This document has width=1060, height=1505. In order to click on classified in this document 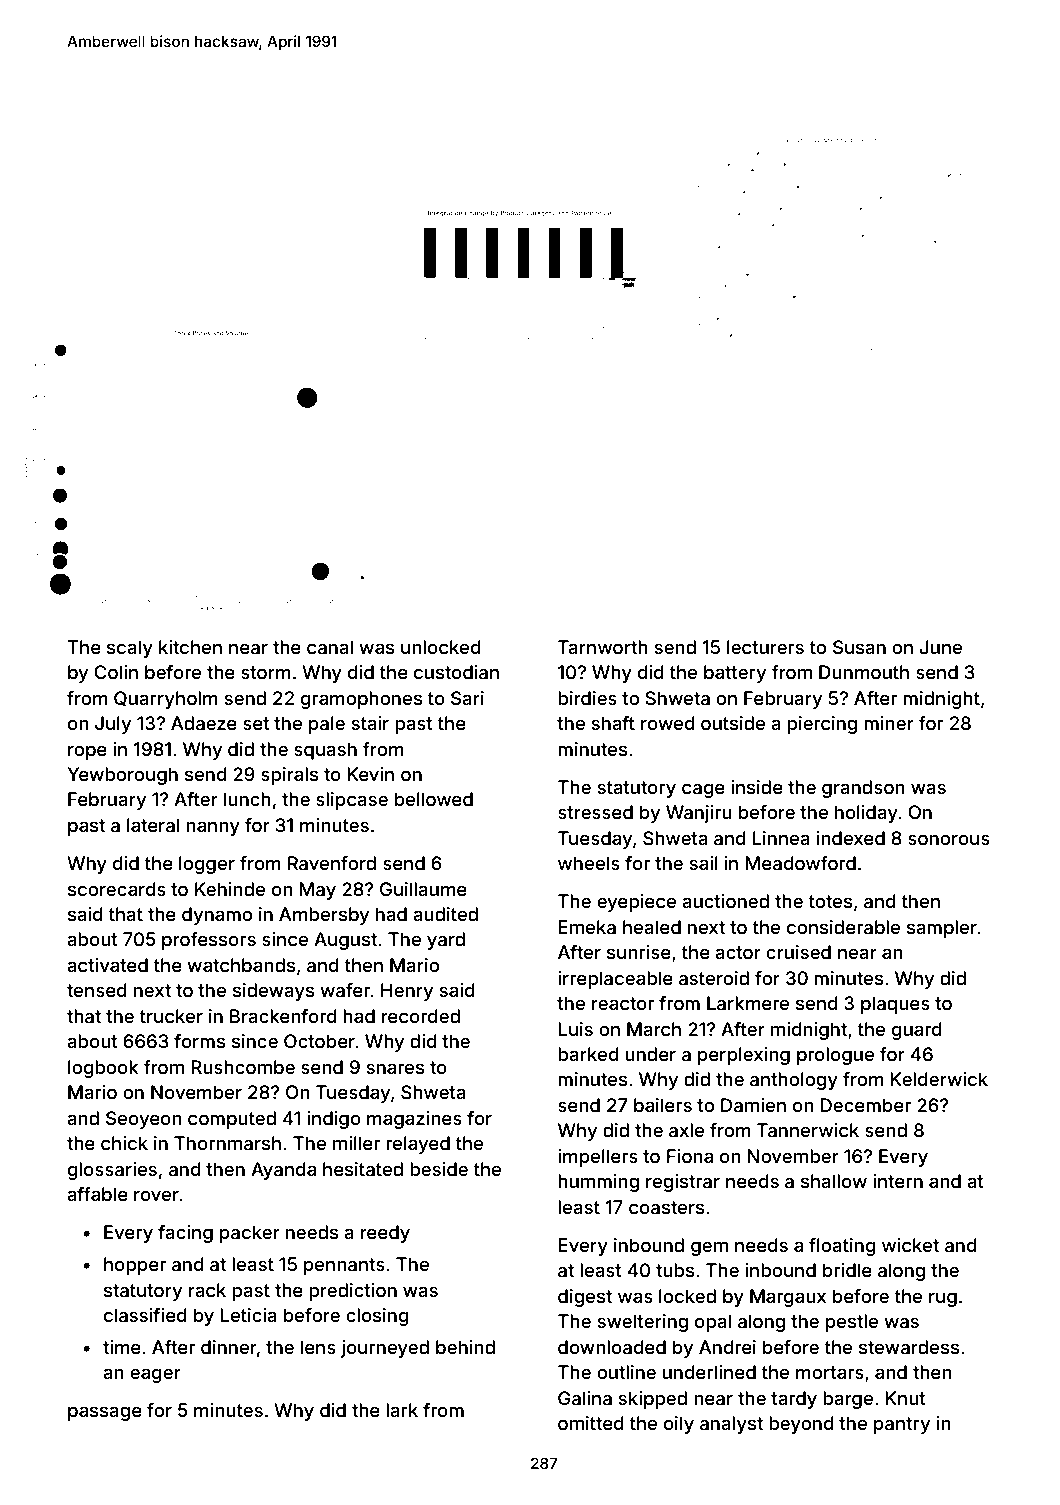, I will do `click(145, 1315)`.
